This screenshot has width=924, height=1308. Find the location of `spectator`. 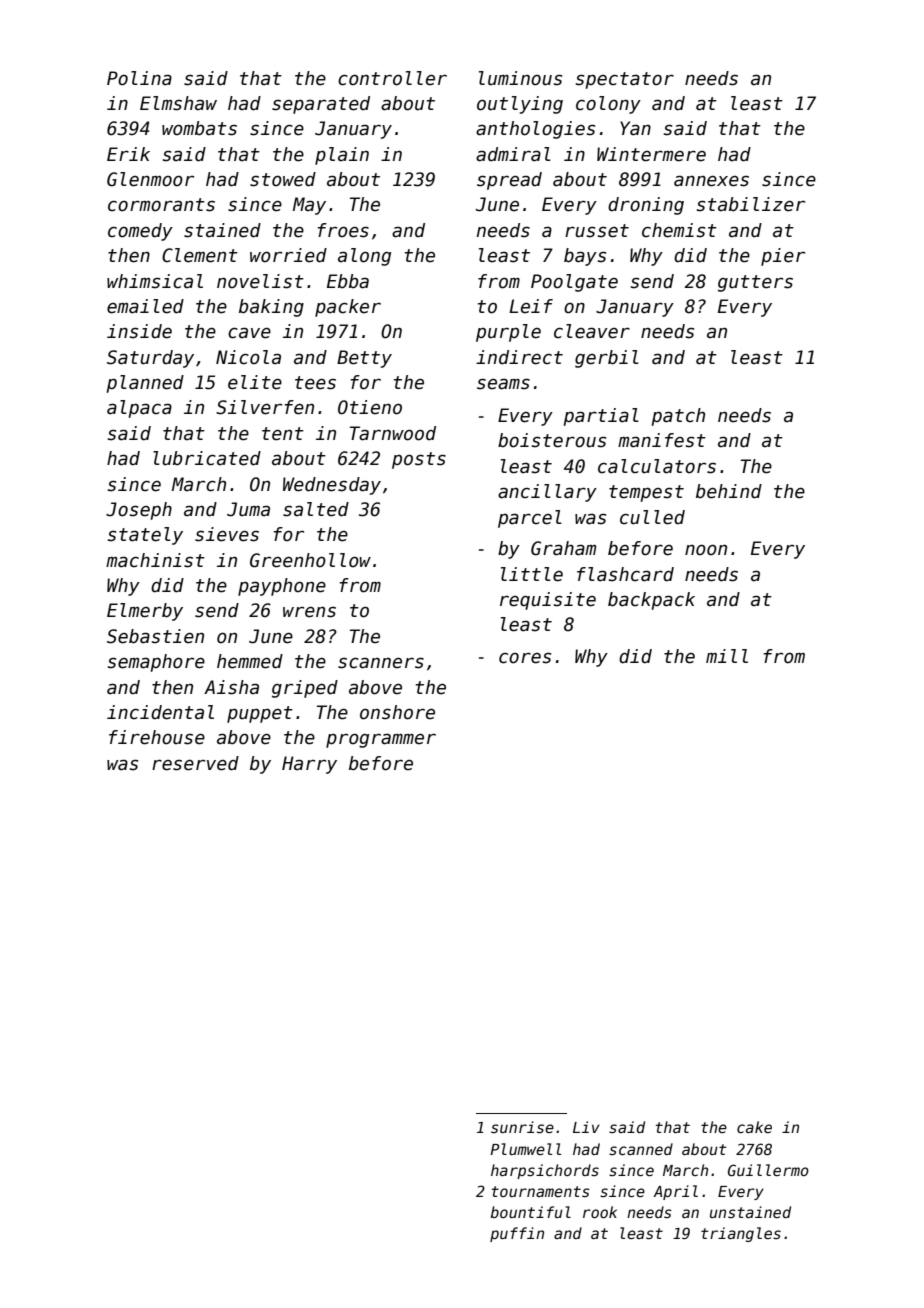

spectator is located at coordinates (624, 80).
